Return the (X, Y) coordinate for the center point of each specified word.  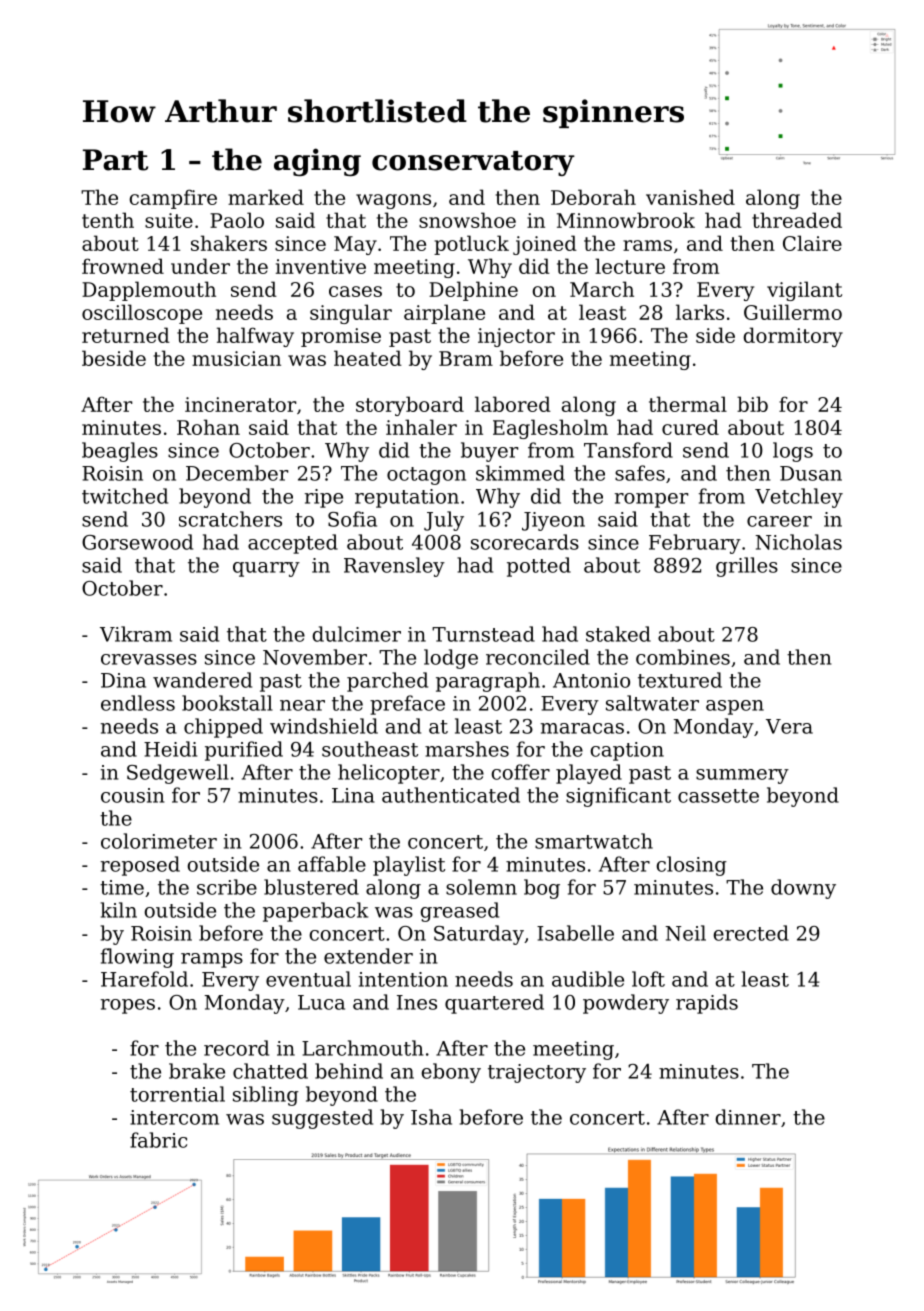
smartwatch (594, 841)
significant (618, 797)
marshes (467, 749)
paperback (315, 912)
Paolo (237, 220)
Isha (431, 1117)
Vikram (136, 634)
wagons (393, 201)
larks (700, 312)
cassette (718, 796)
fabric (158, 1140)
